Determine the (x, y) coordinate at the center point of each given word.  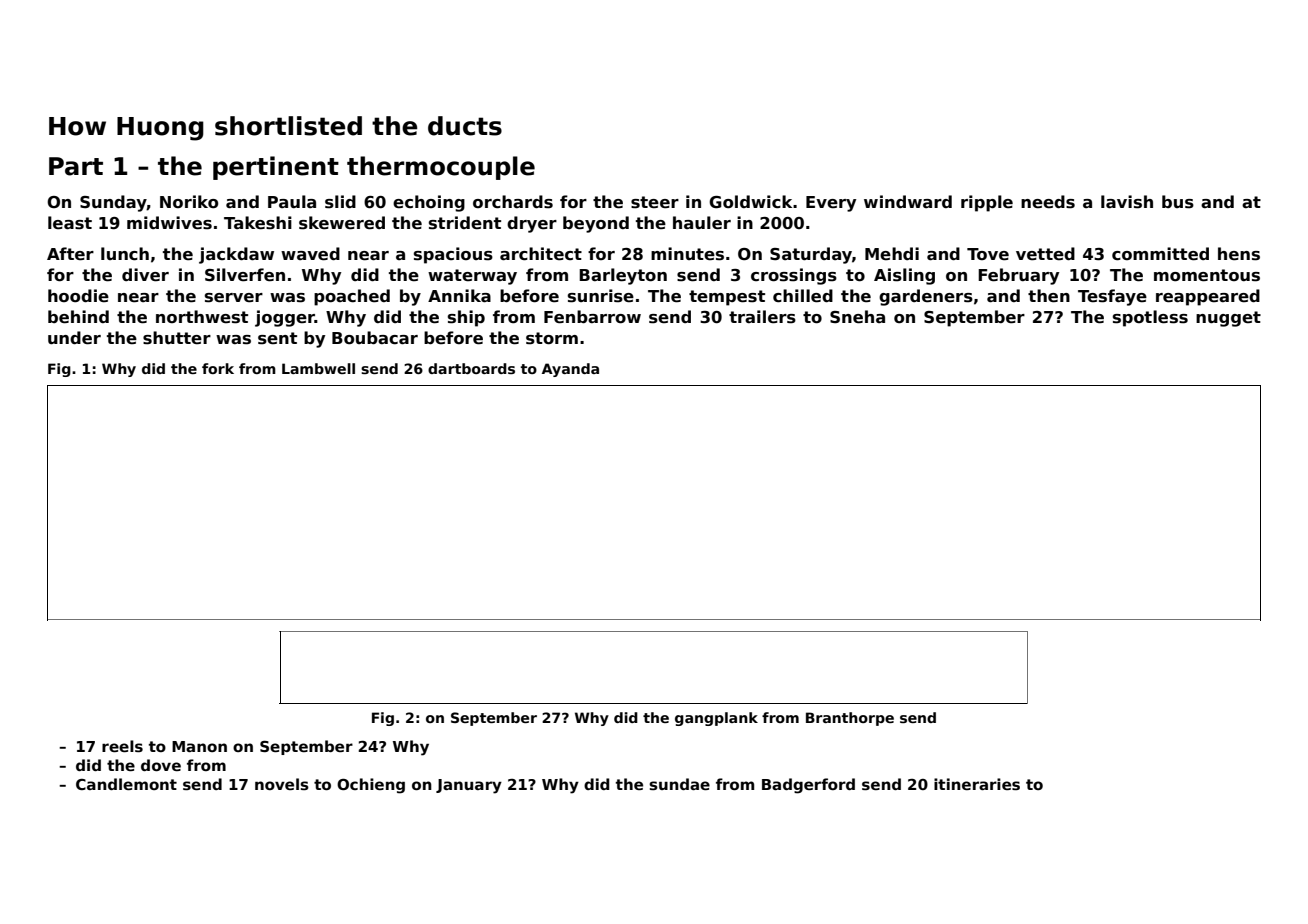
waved (310, 254)
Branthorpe (850, 719)
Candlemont (126, 784)
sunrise (601, 296)
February (1018, 276)
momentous (1207, 275)
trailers (762, 317)
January (469, 786)
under (74, 338)
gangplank (716, 719)
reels (122, 746)
